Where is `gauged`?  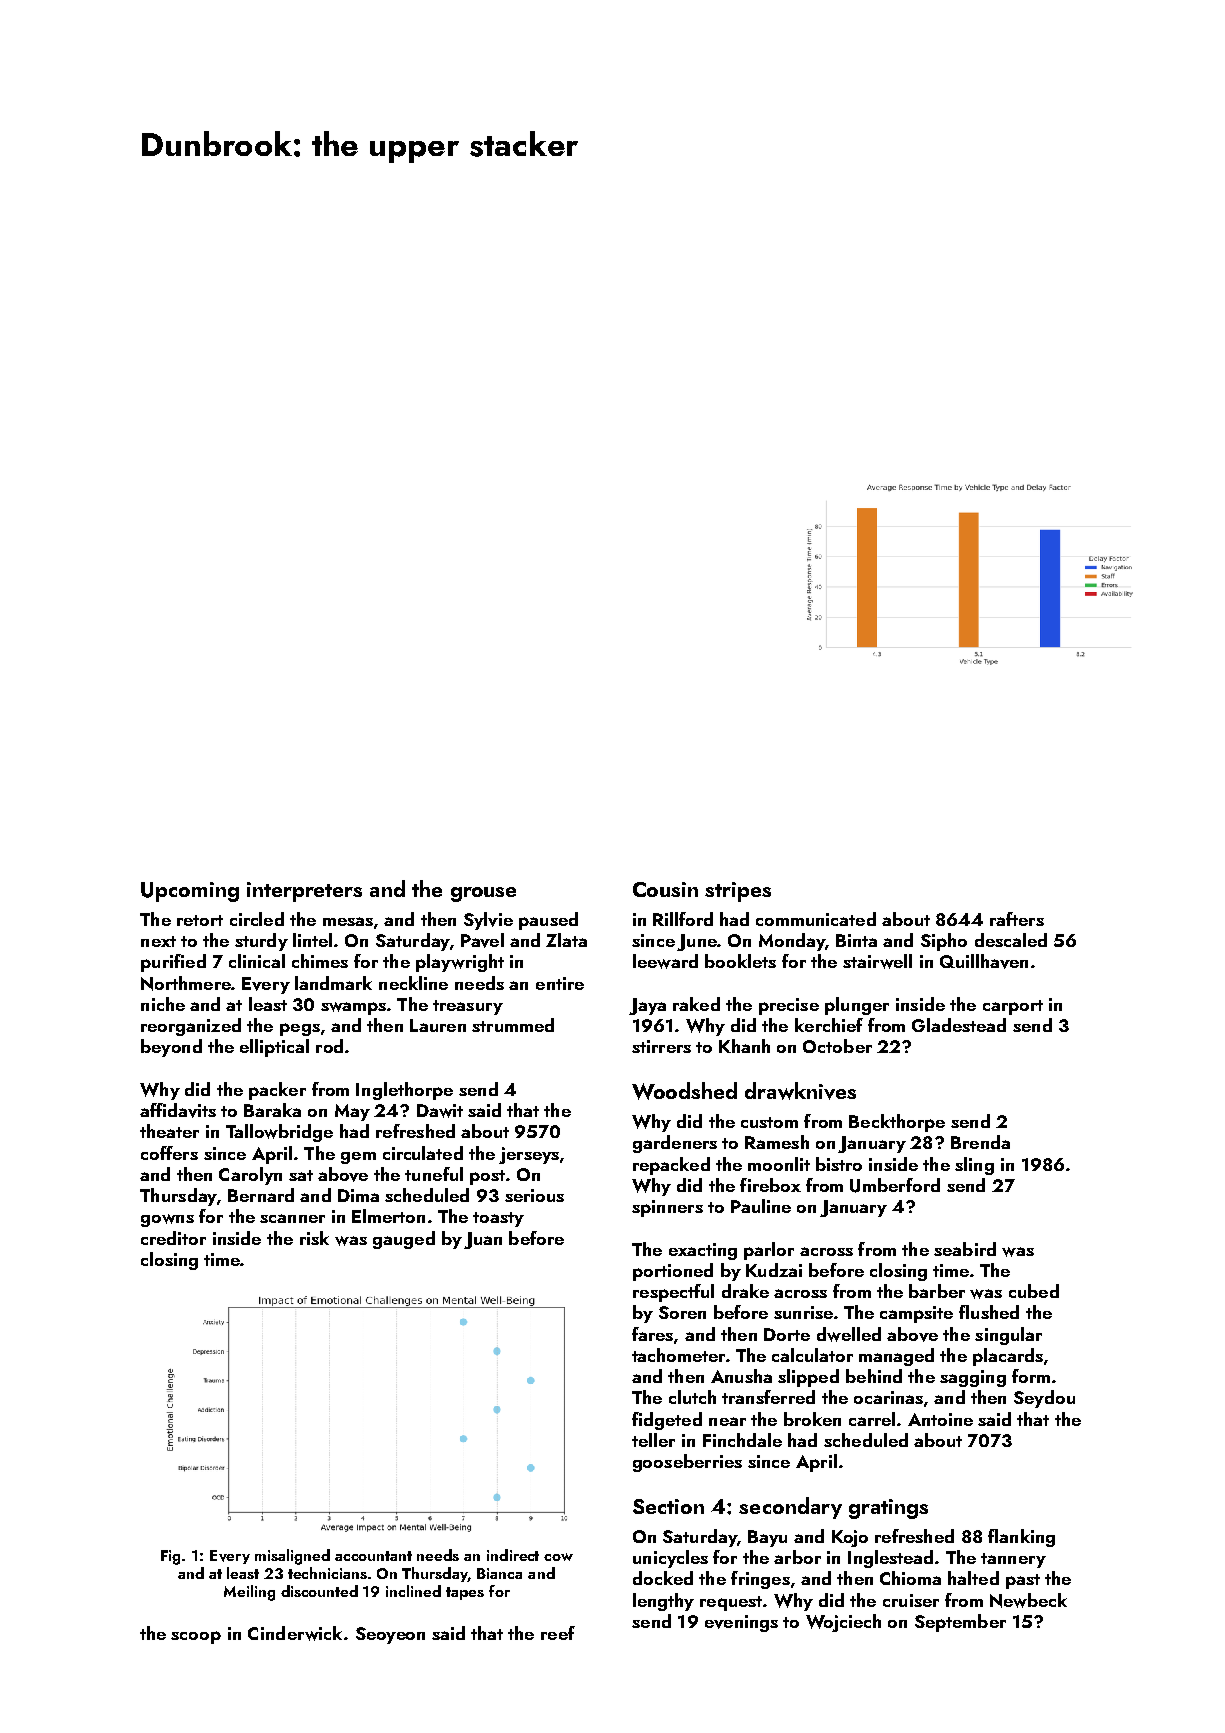 gauged is located at coordinates (404, 1240).
